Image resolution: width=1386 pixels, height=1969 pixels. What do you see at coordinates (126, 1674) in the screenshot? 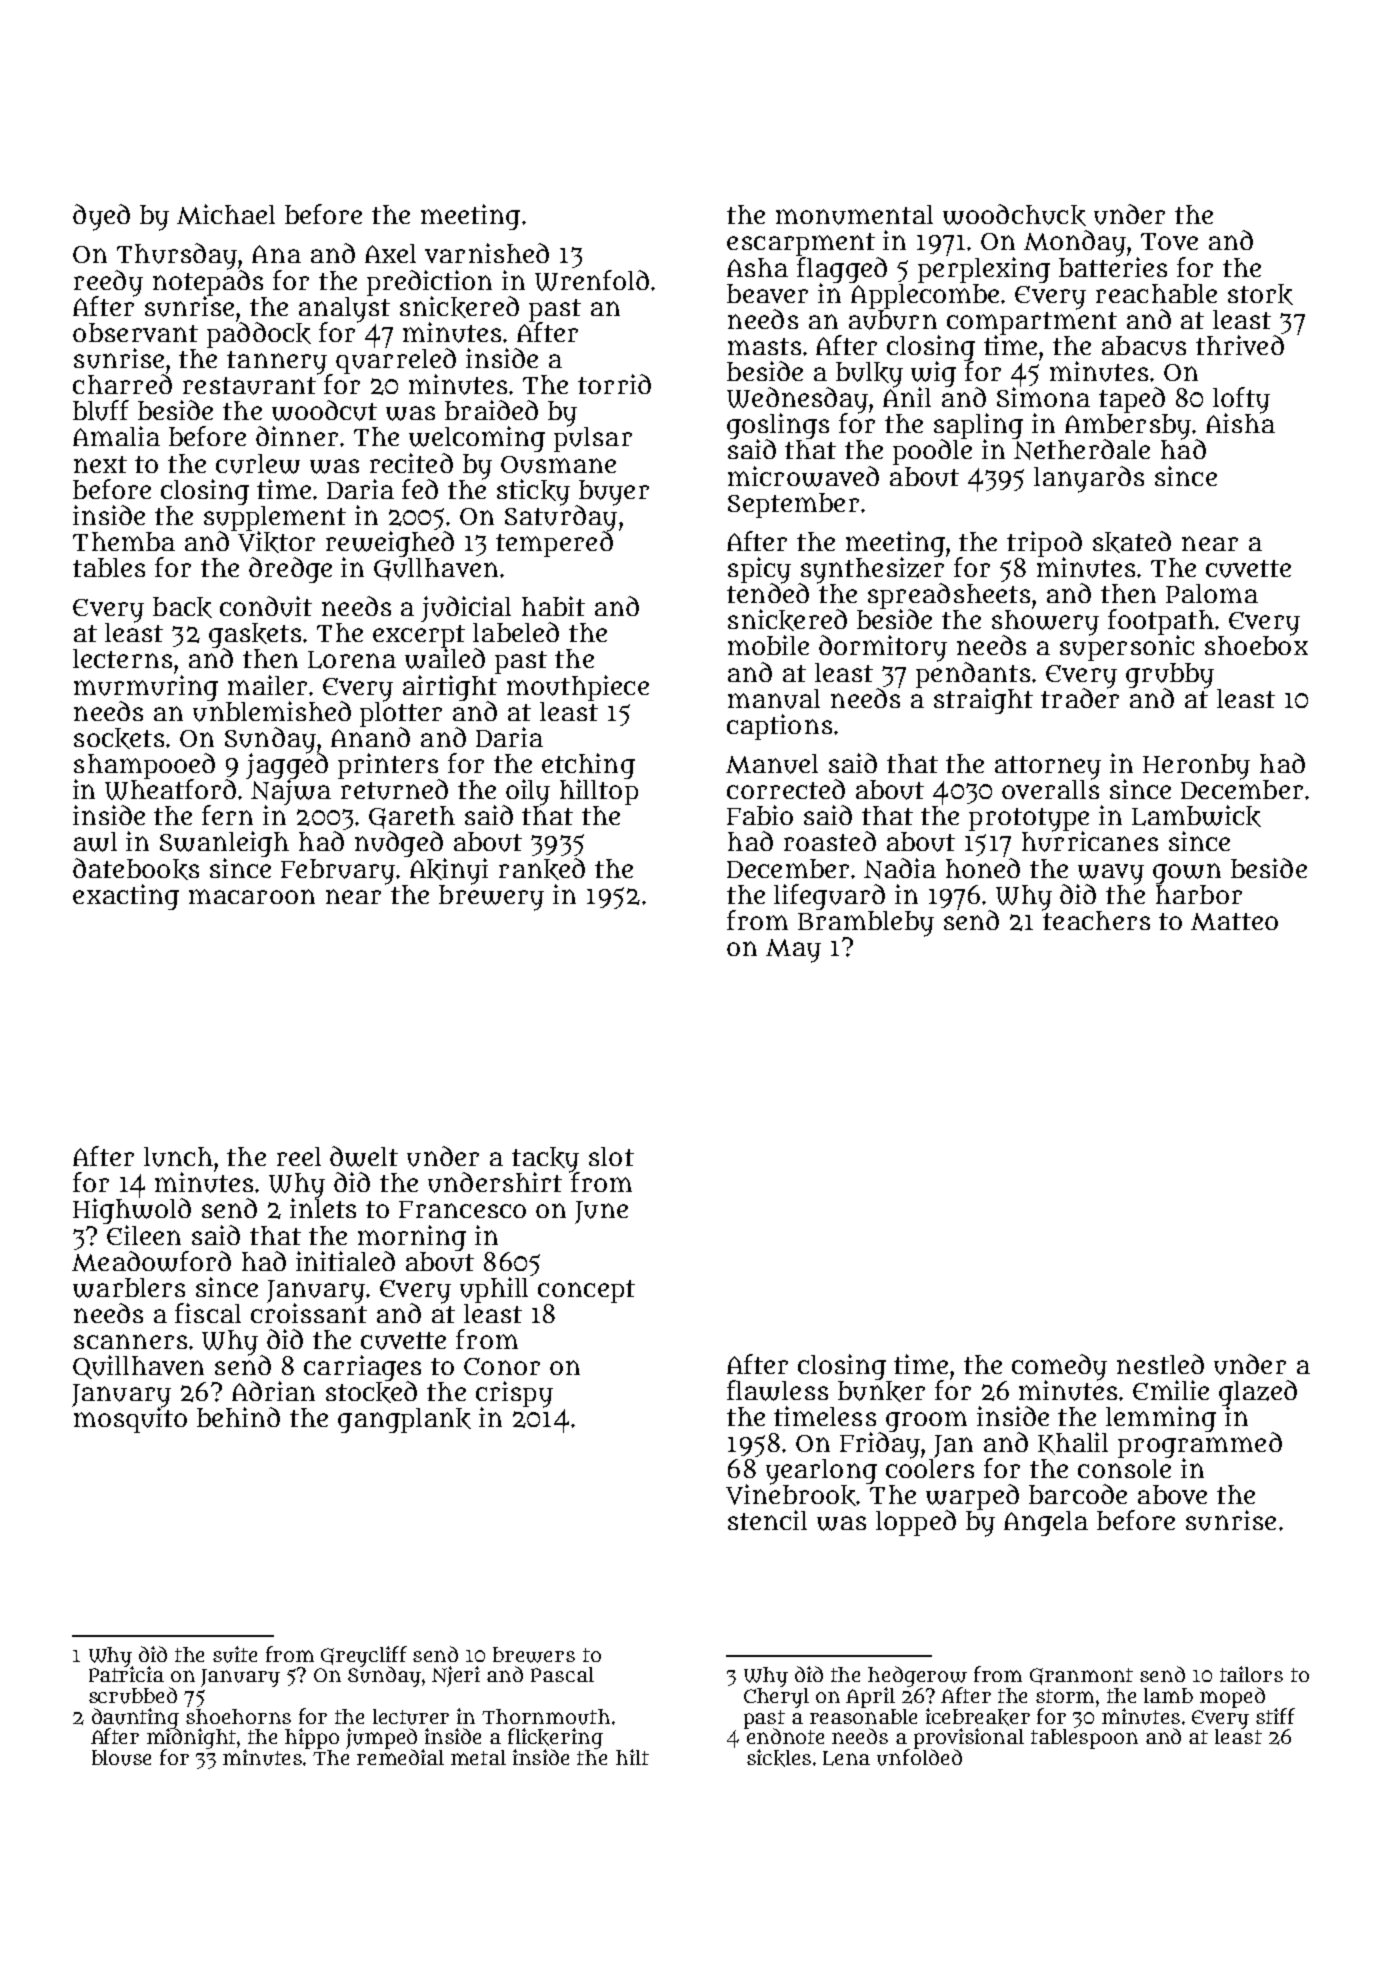
I see `Patricia` at bounding box center [126, 1674].
